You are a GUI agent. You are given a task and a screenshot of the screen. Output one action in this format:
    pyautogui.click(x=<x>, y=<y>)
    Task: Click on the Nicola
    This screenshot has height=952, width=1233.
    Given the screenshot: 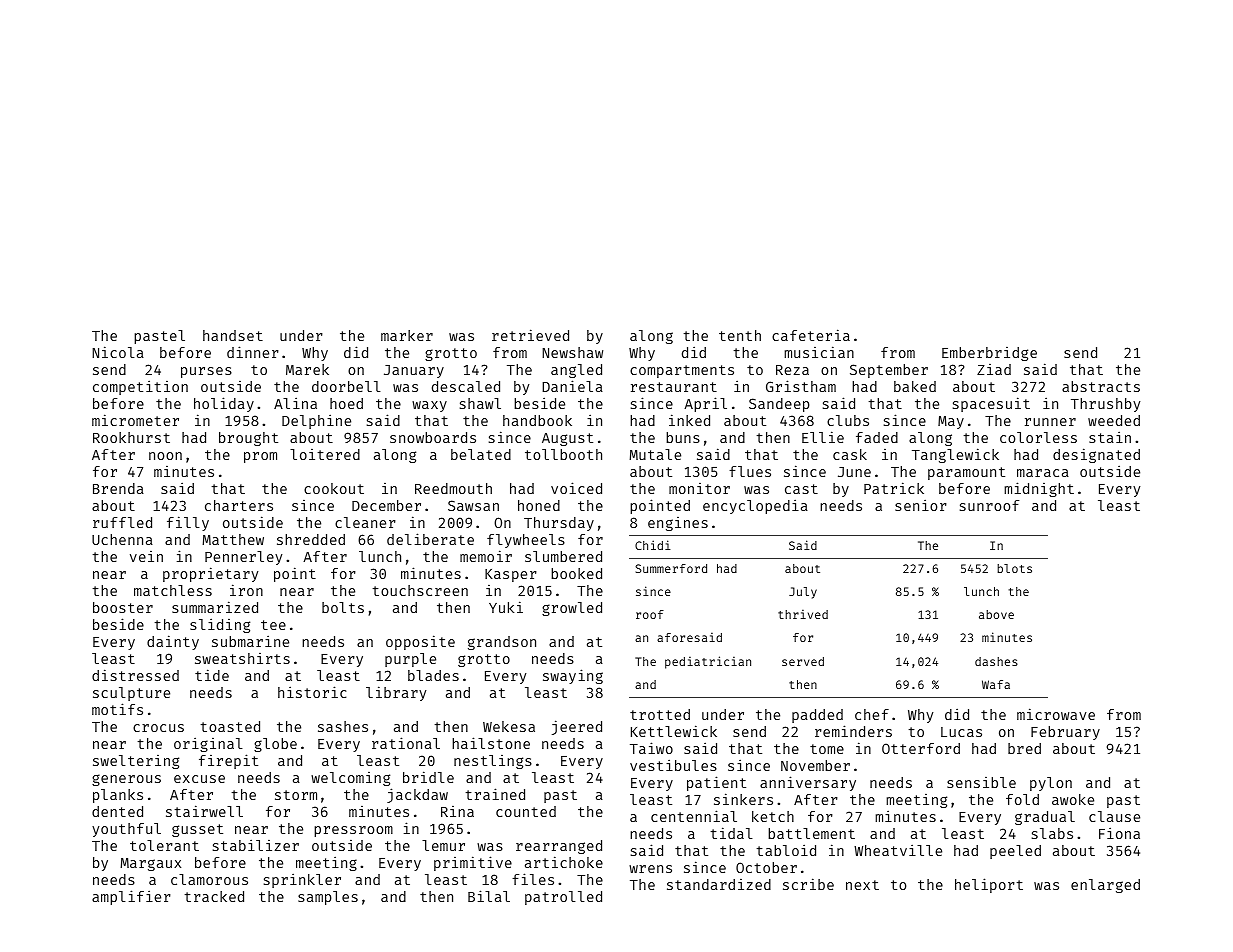 What is the action you would take?
    pyautogui.click(x=118, y=352)
